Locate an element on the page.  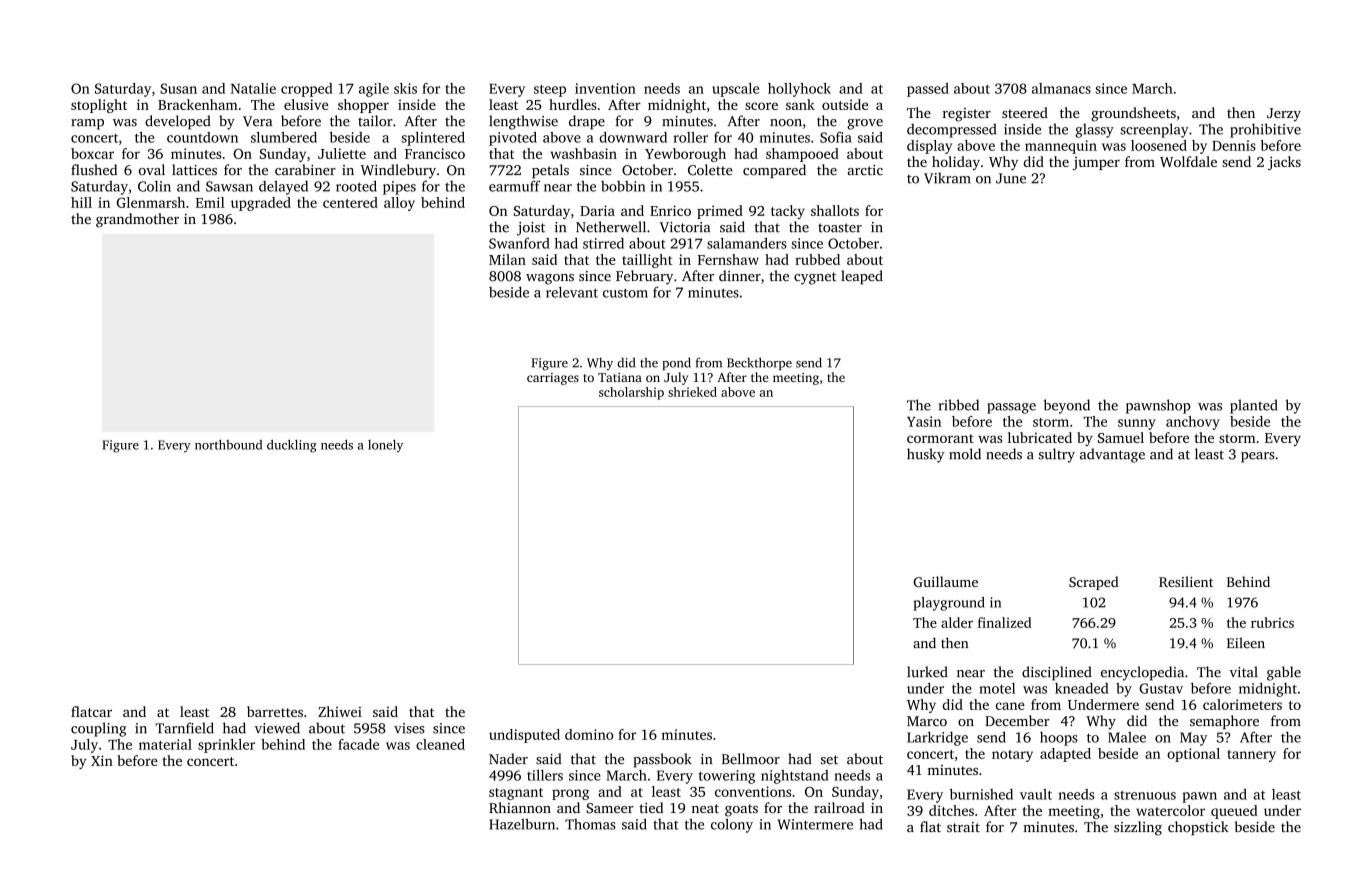
colony is located at coordinates (732, 825).
